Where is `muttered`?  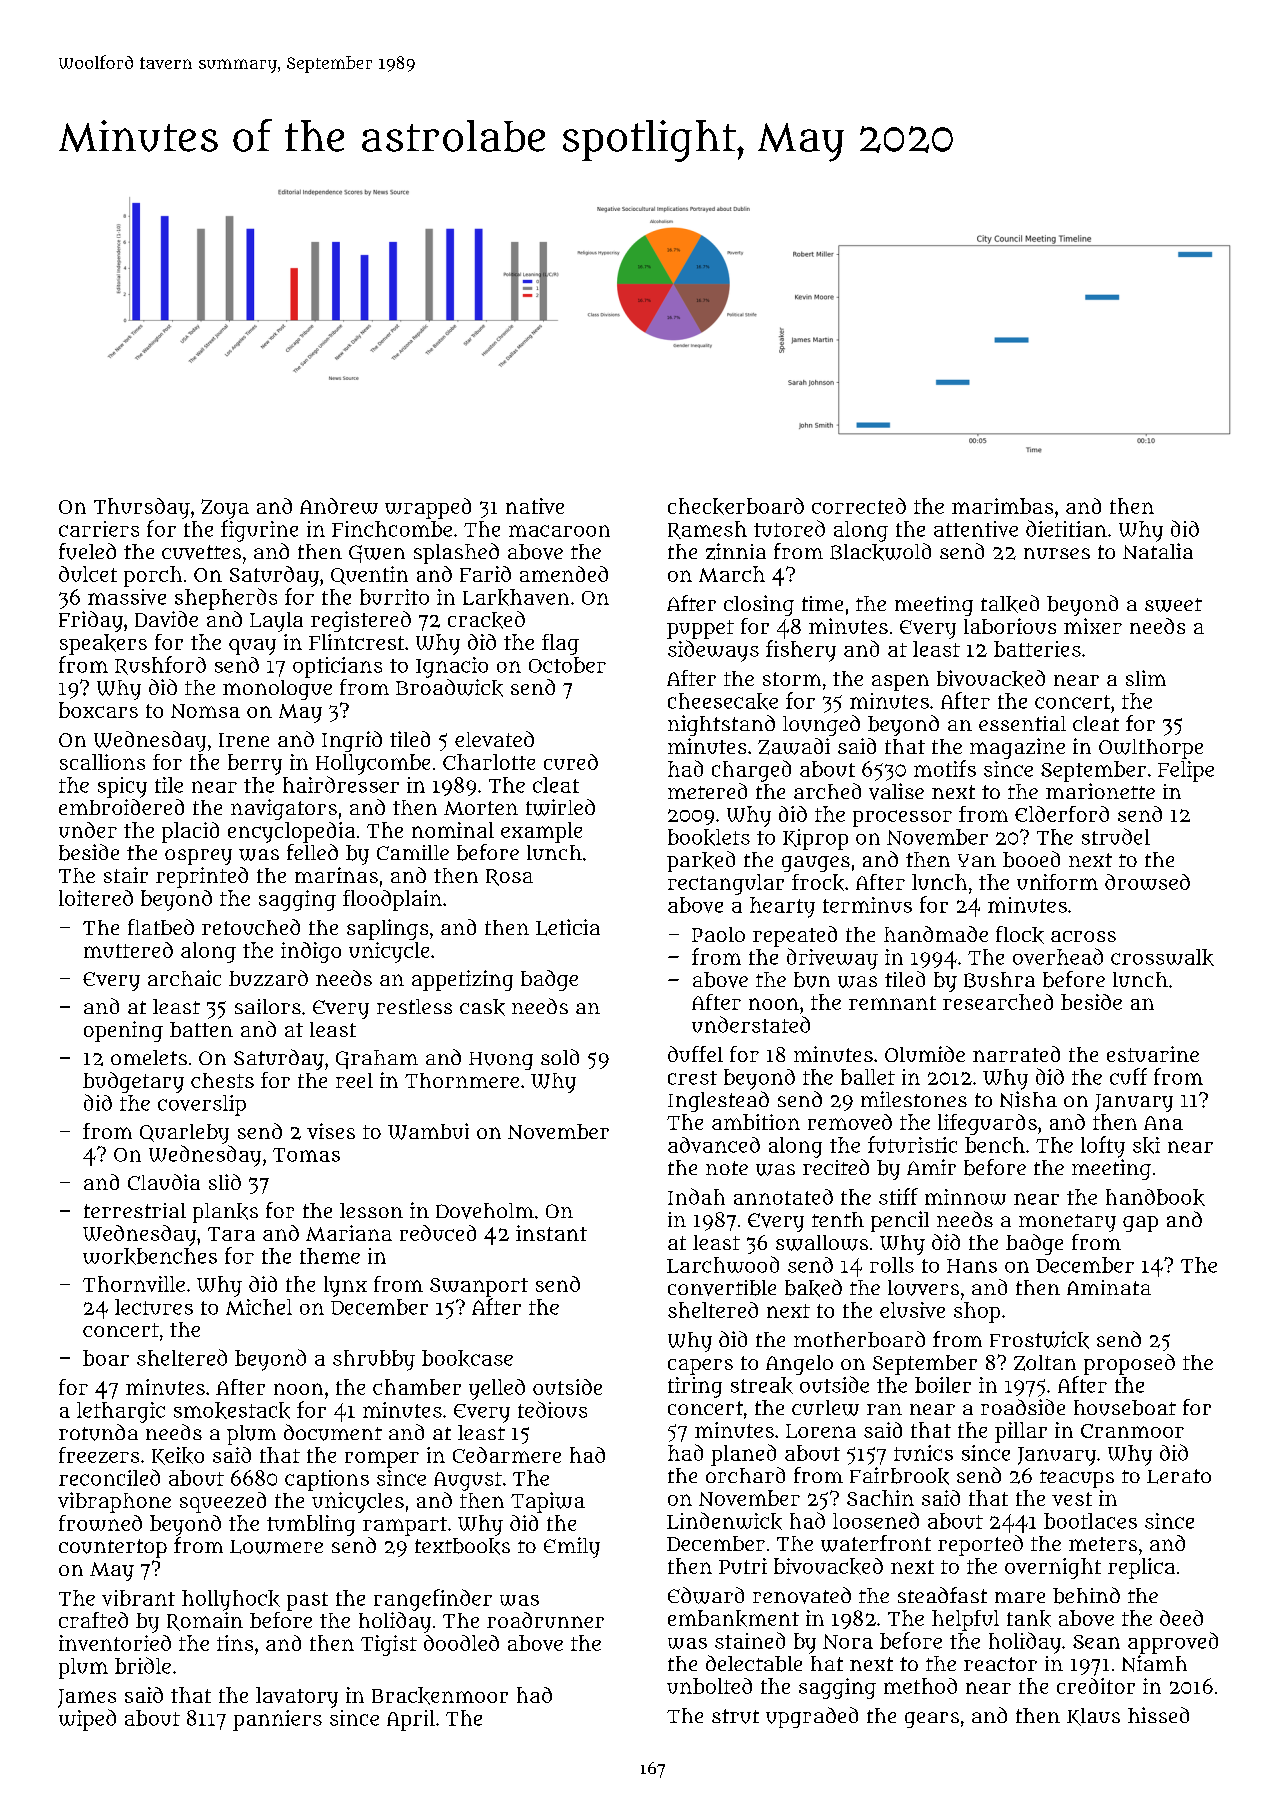 muttered is located at coordinates (128, 950).
